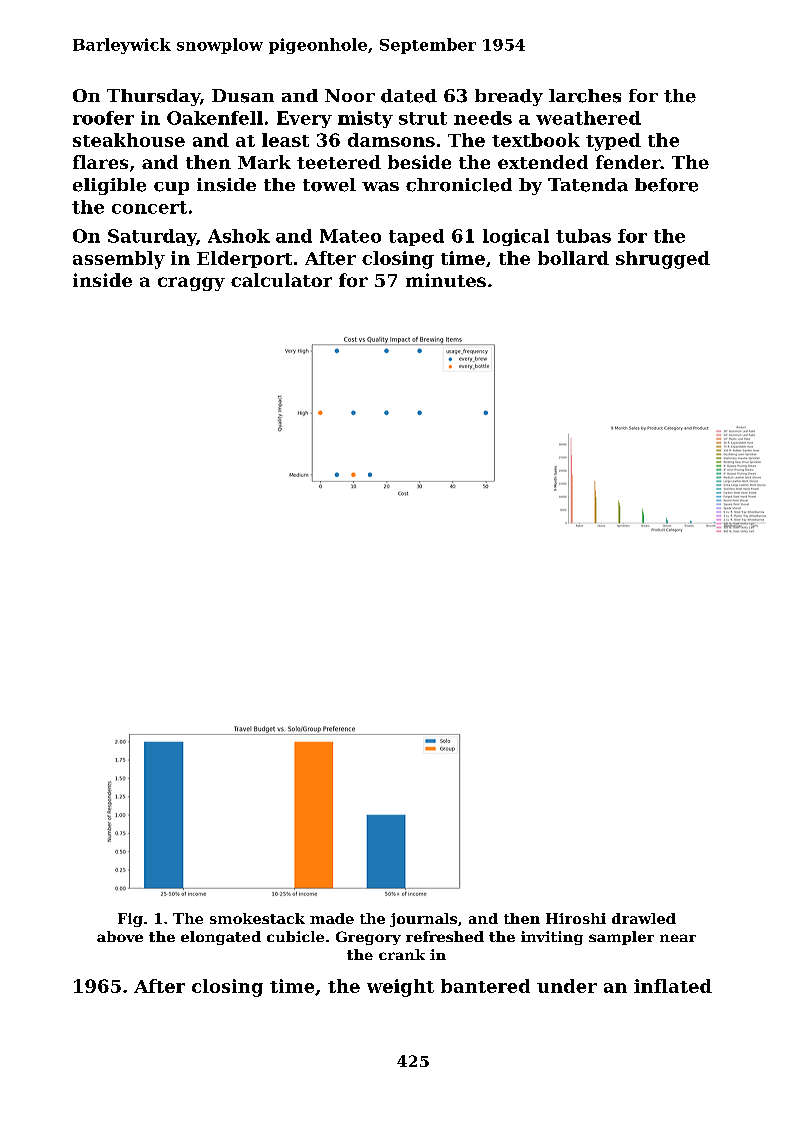  Describe the element at coordinates (644, 918) in the document. I see `drawled` at that location.
